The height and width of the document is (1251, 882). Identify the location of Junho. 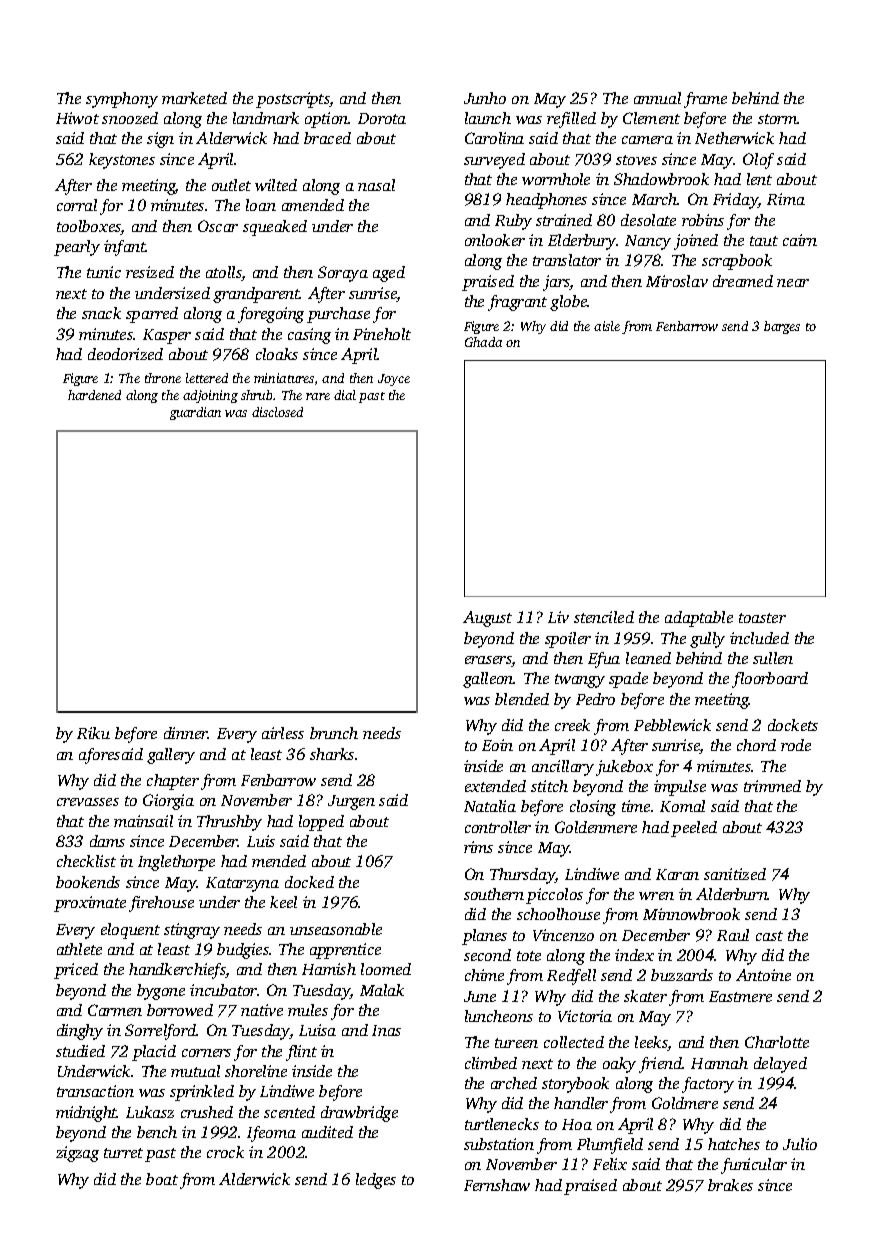
(485, 98).
